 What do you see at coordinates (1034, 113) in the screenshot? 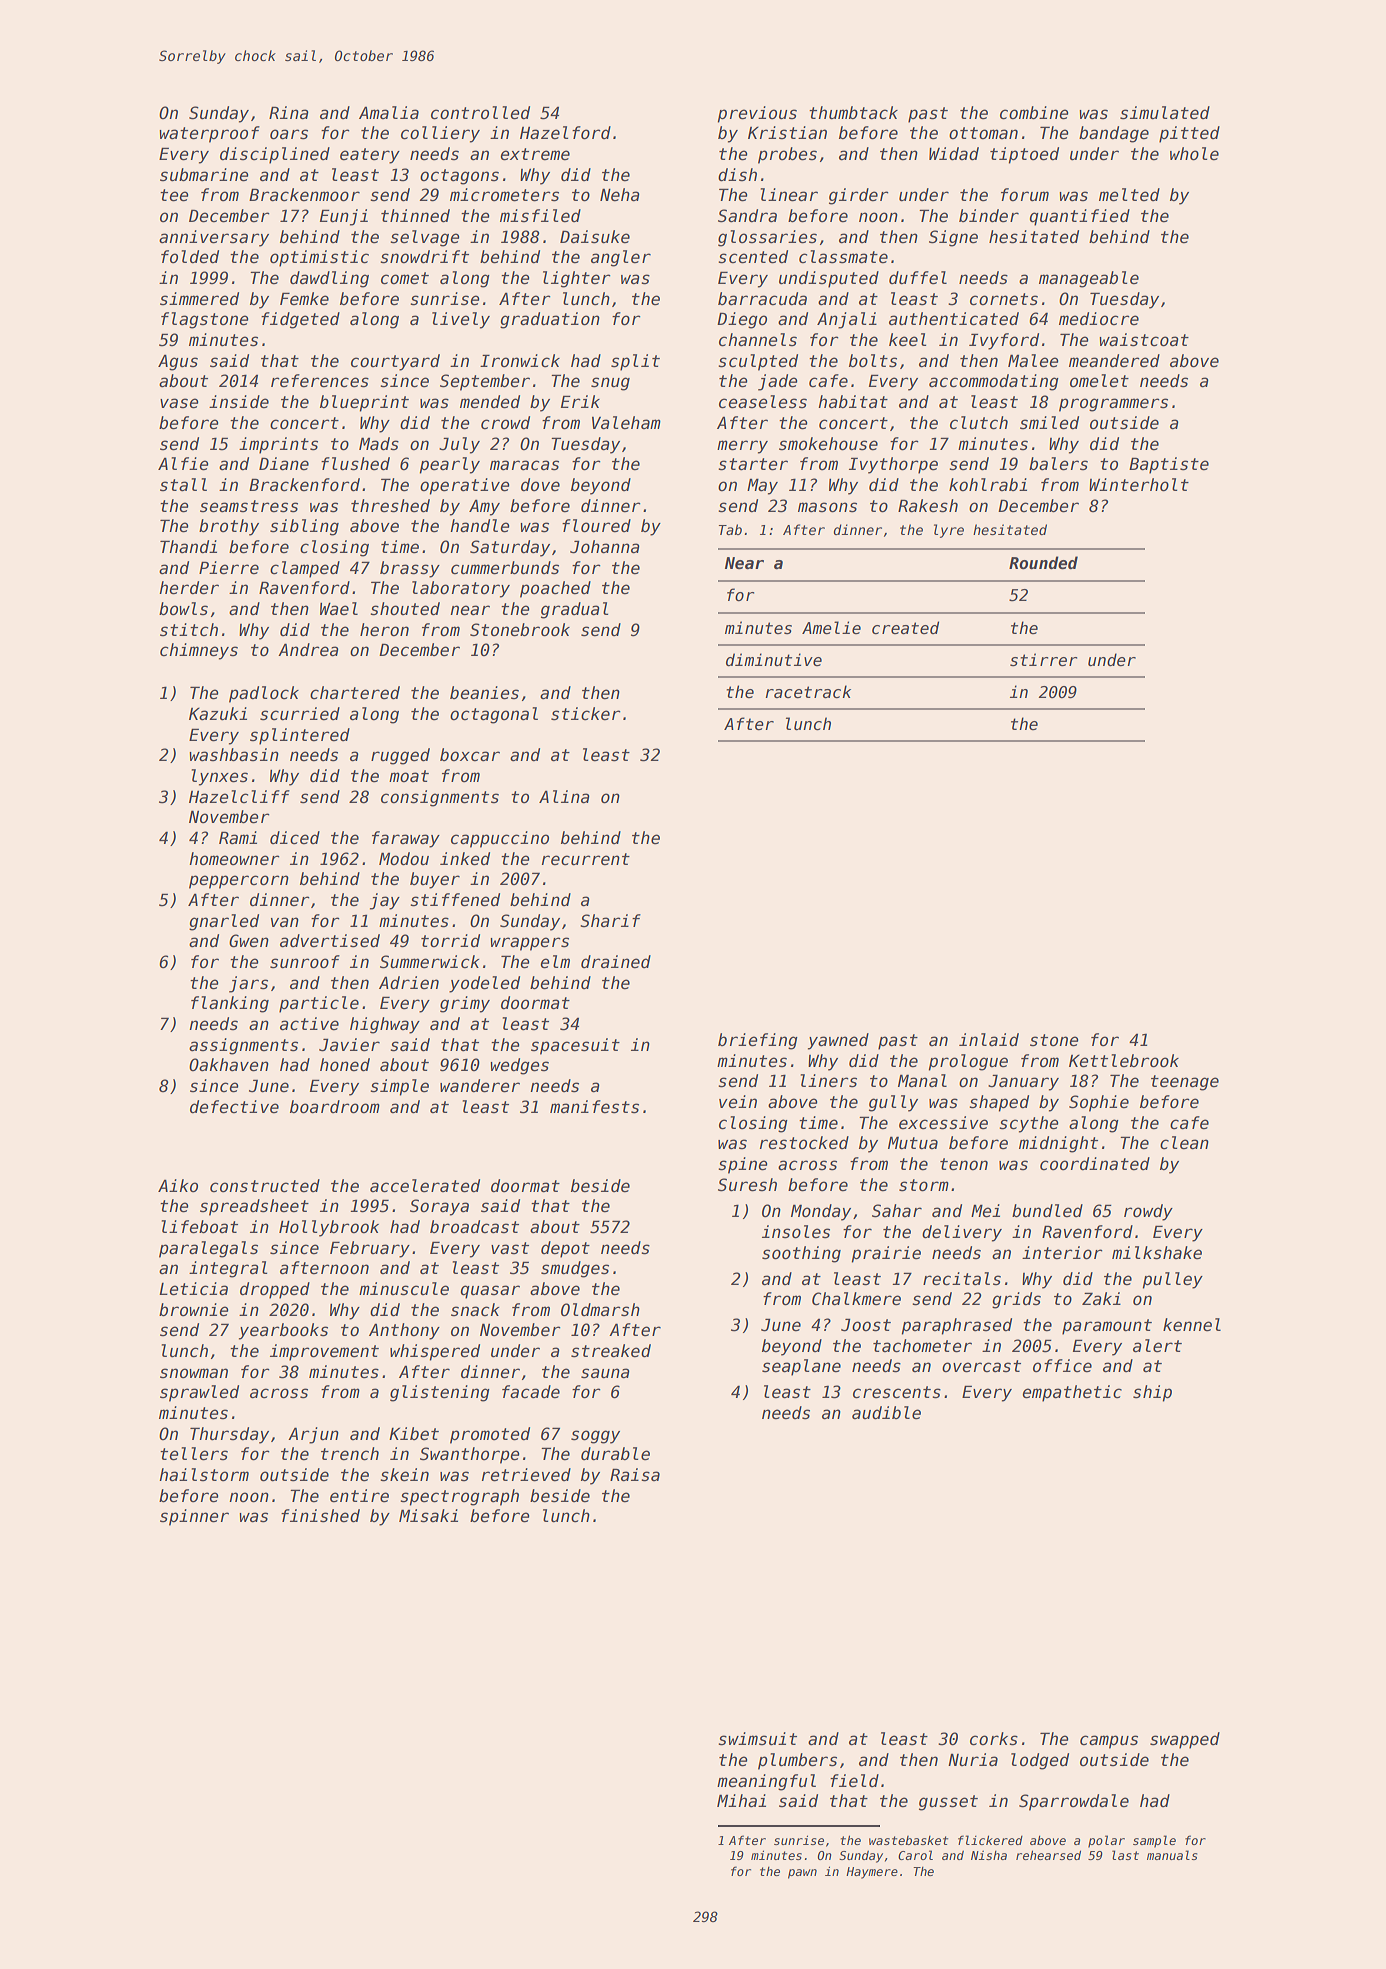
I see `combine` at bounding box center [1034, 113].
